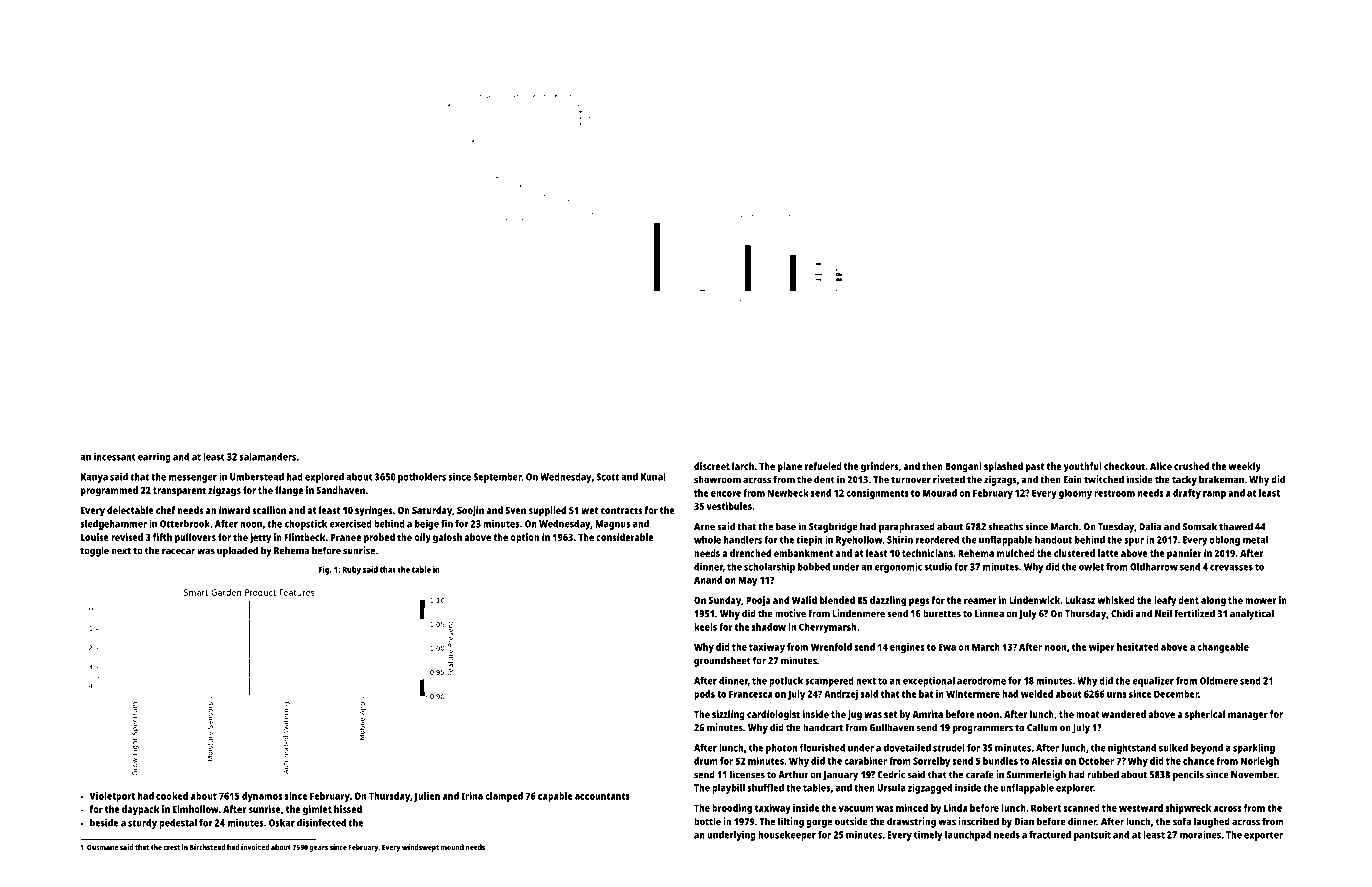 The width and height of the screenshot is (1372, 887). What do you see at coordinates (102, 847) in the screenshot?
I see `Ousmane` at bounding box center [102, 847].
